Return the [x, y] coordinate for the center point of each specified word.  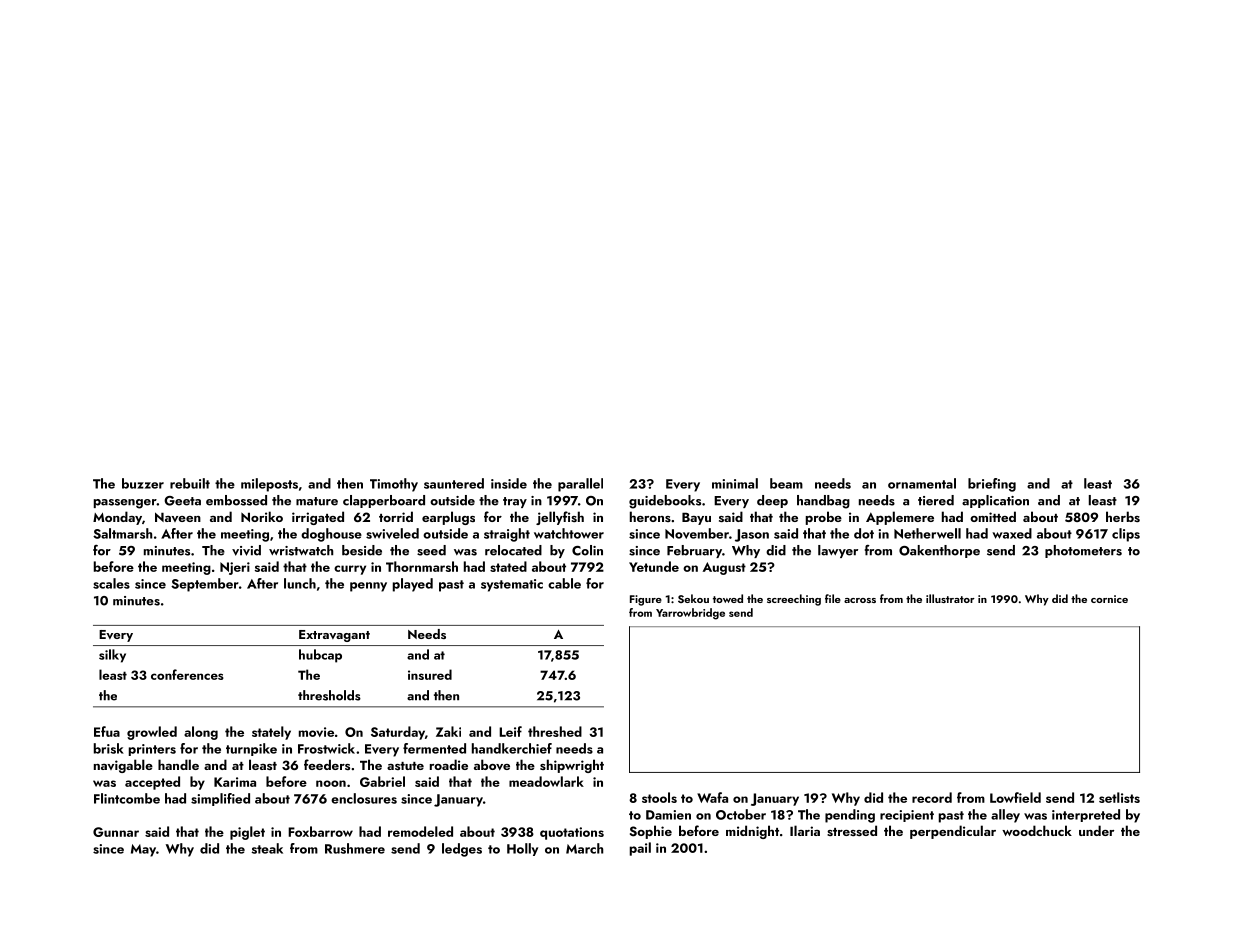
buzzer [143, 483]
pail [640, 849]
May [143, 850]
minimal [735, 483]
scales [111, 583]
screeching [794, 600]
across [860, 600]
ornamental [922, 483]
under [1096, 830]
